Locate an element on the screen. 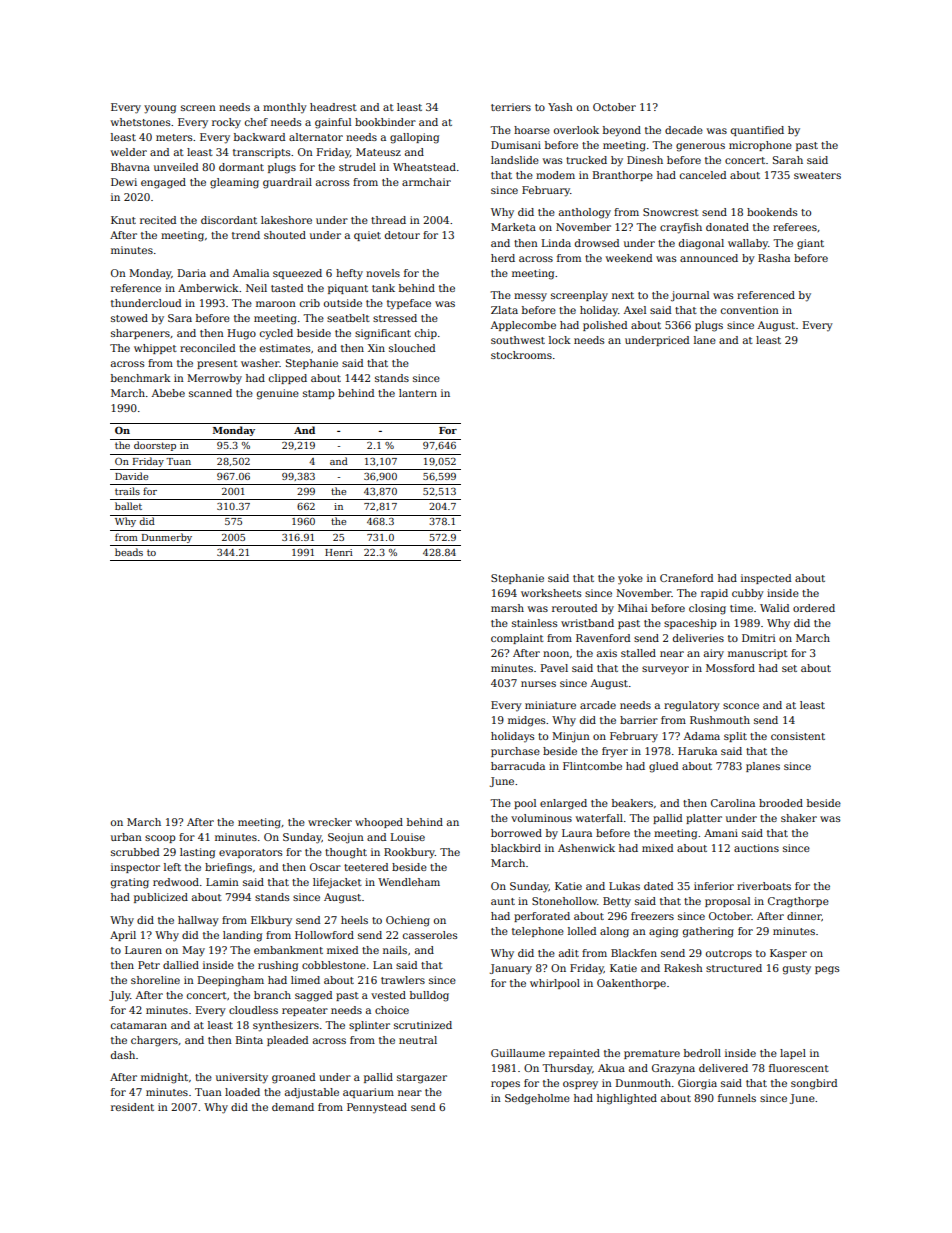  shaker is located at coordinates (799, 818).
